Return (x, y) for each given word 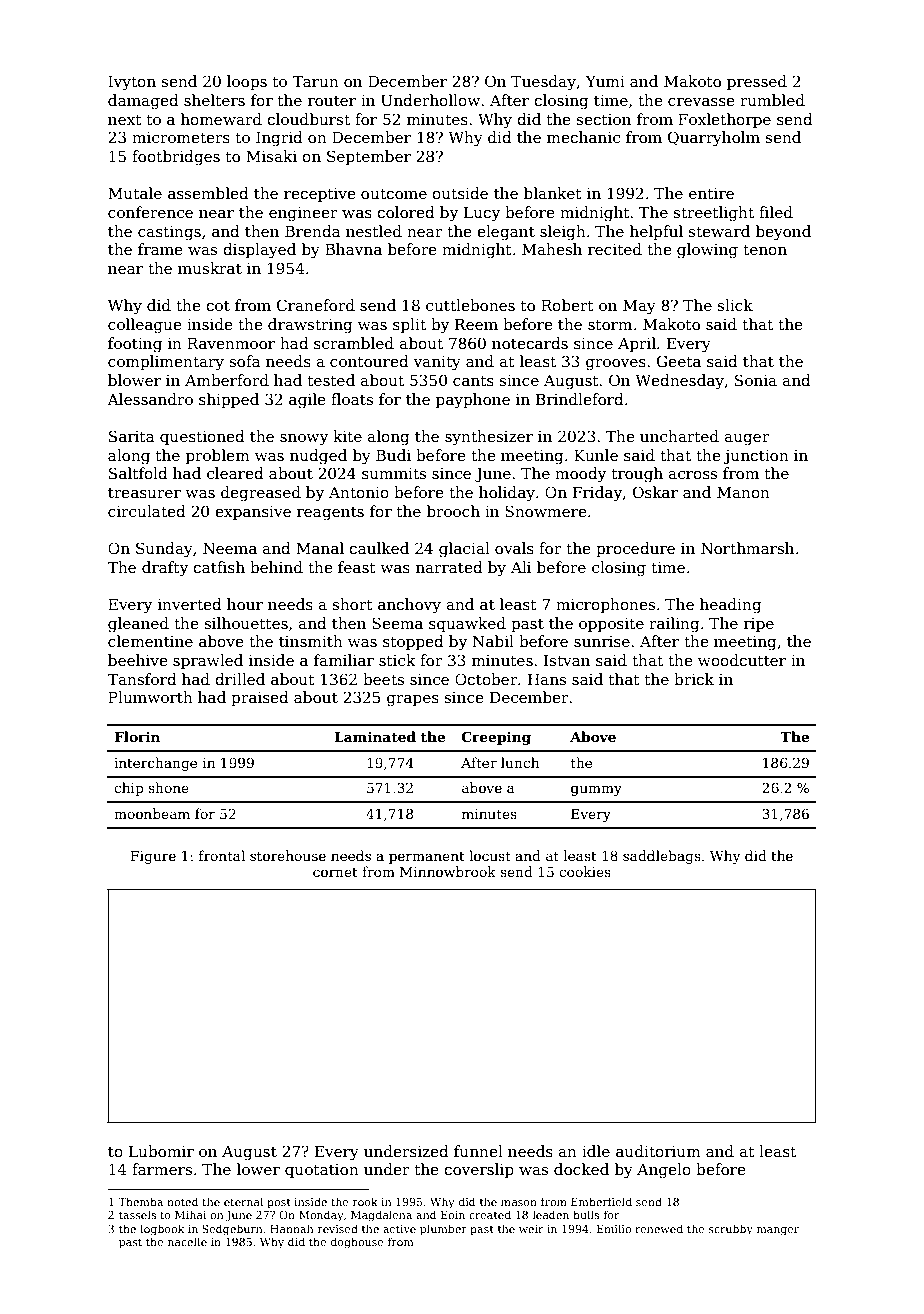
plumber (443, 1230)
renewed (659, 1228)
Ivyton (132, 83)
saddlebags (662, 857)
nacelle (187, 1241)
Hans (547, 679)
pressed (757, 82)
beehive (138, 660)
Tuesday (543, 83)
